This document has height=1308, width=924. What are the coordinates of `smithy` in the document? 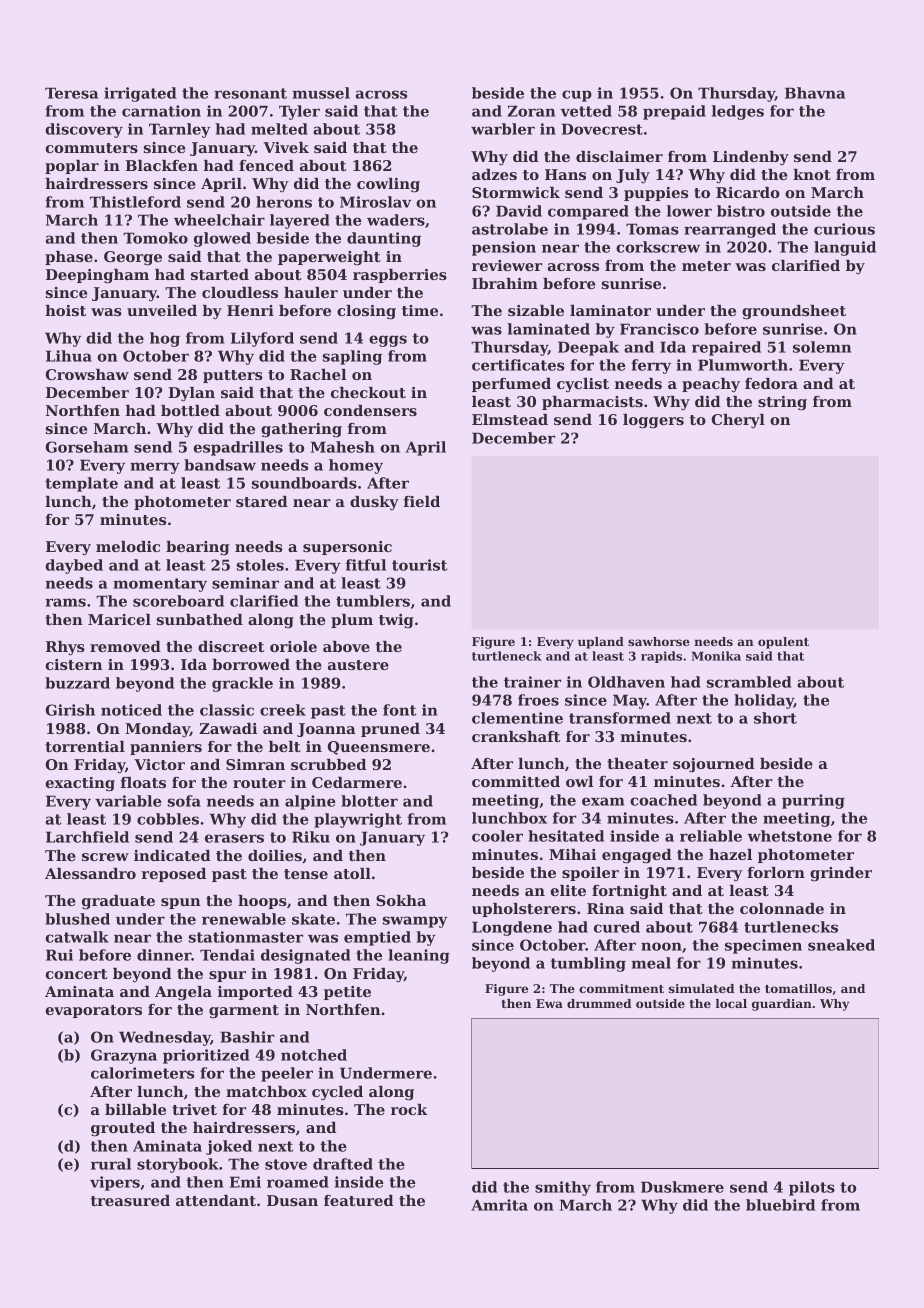 It's located at (563, 1188).
